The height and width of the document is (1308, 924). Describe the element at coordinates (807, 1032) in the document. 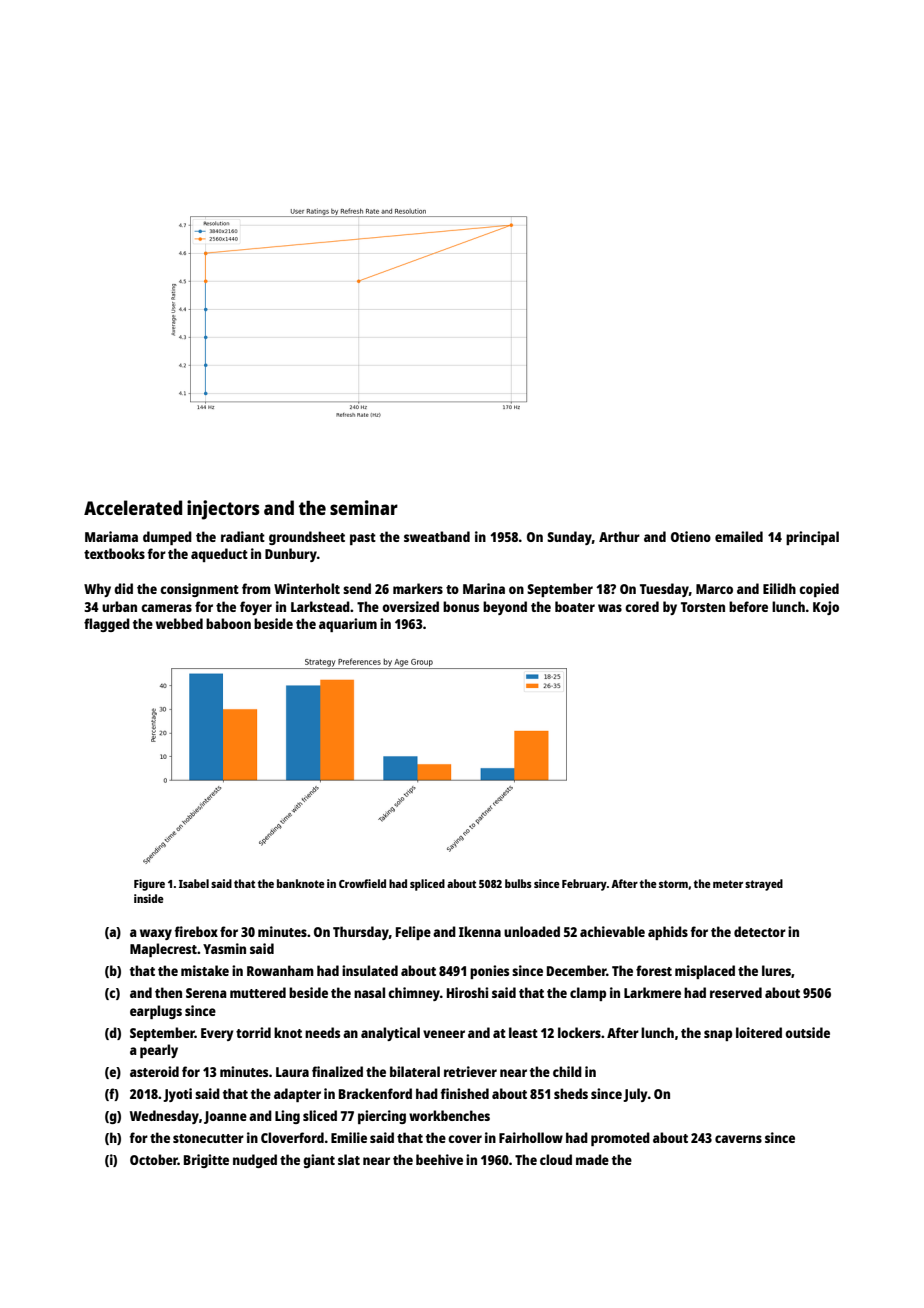

I see `outside` at that location.
